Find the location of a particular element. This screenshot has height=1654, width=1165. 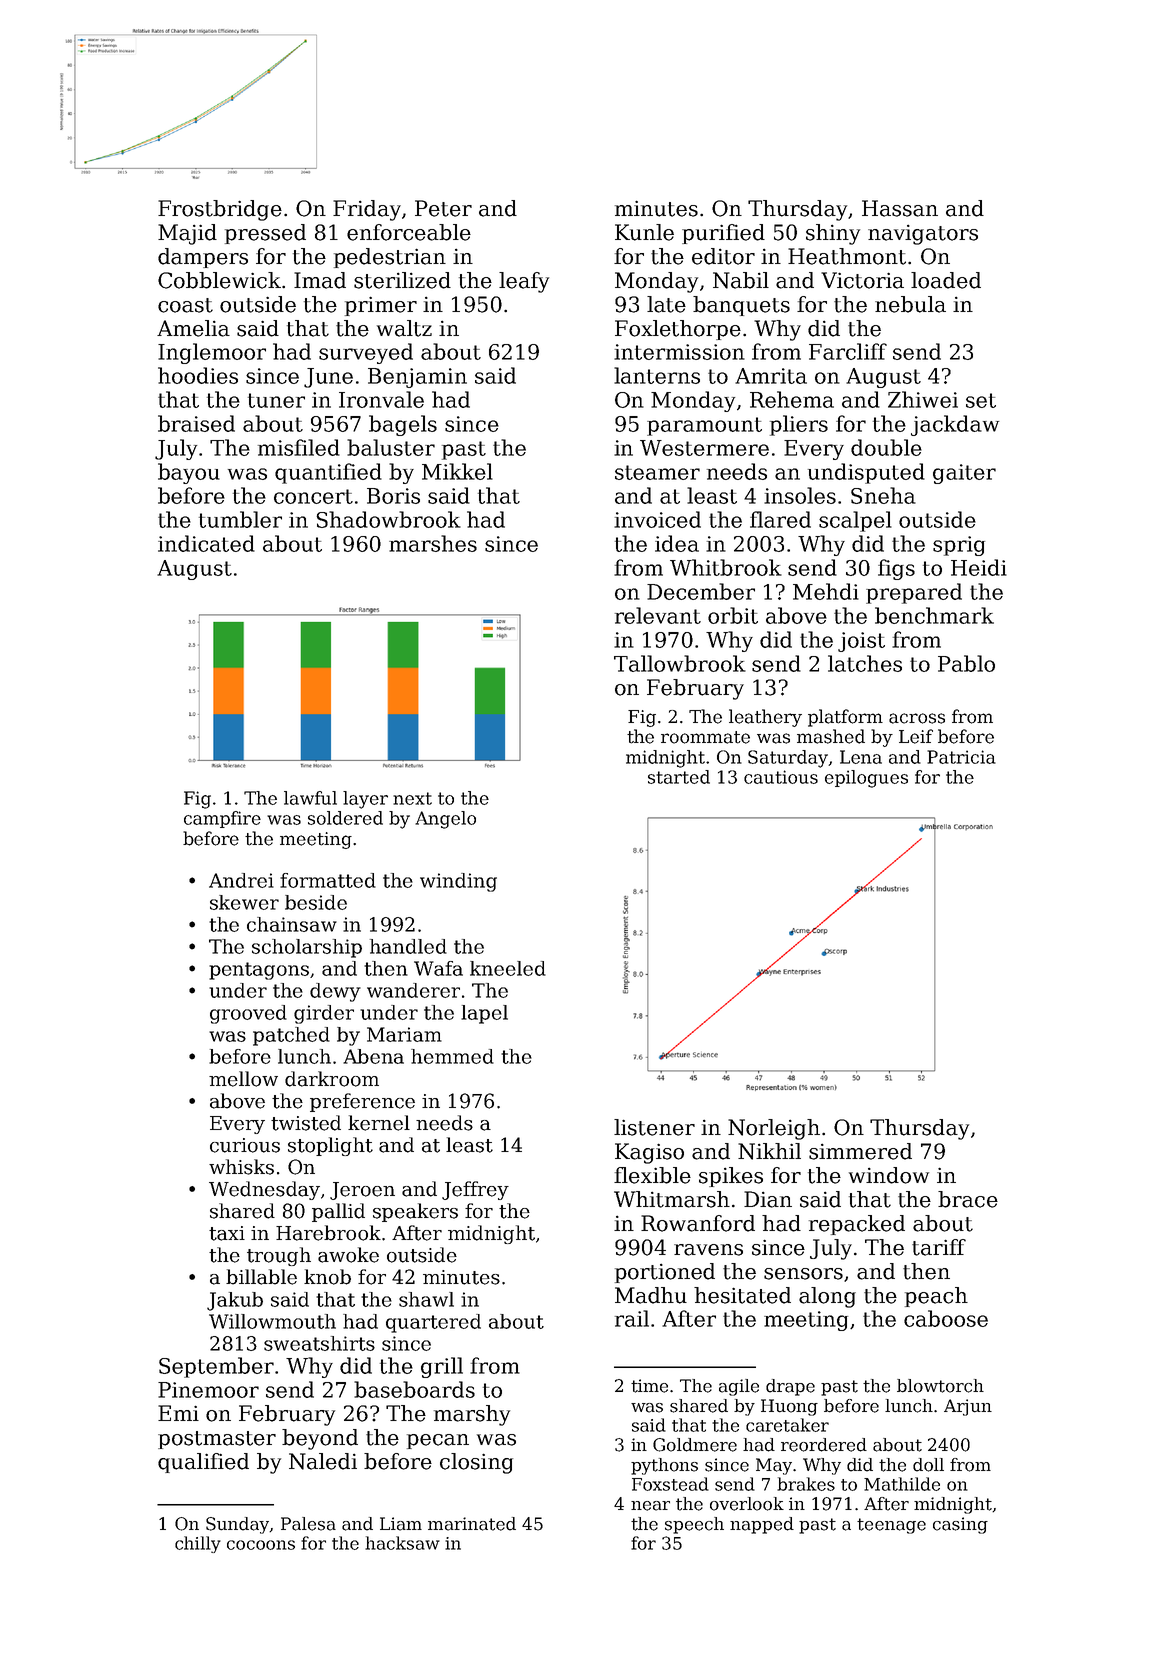

Whitbrook is located at coordinates (726, 567).
